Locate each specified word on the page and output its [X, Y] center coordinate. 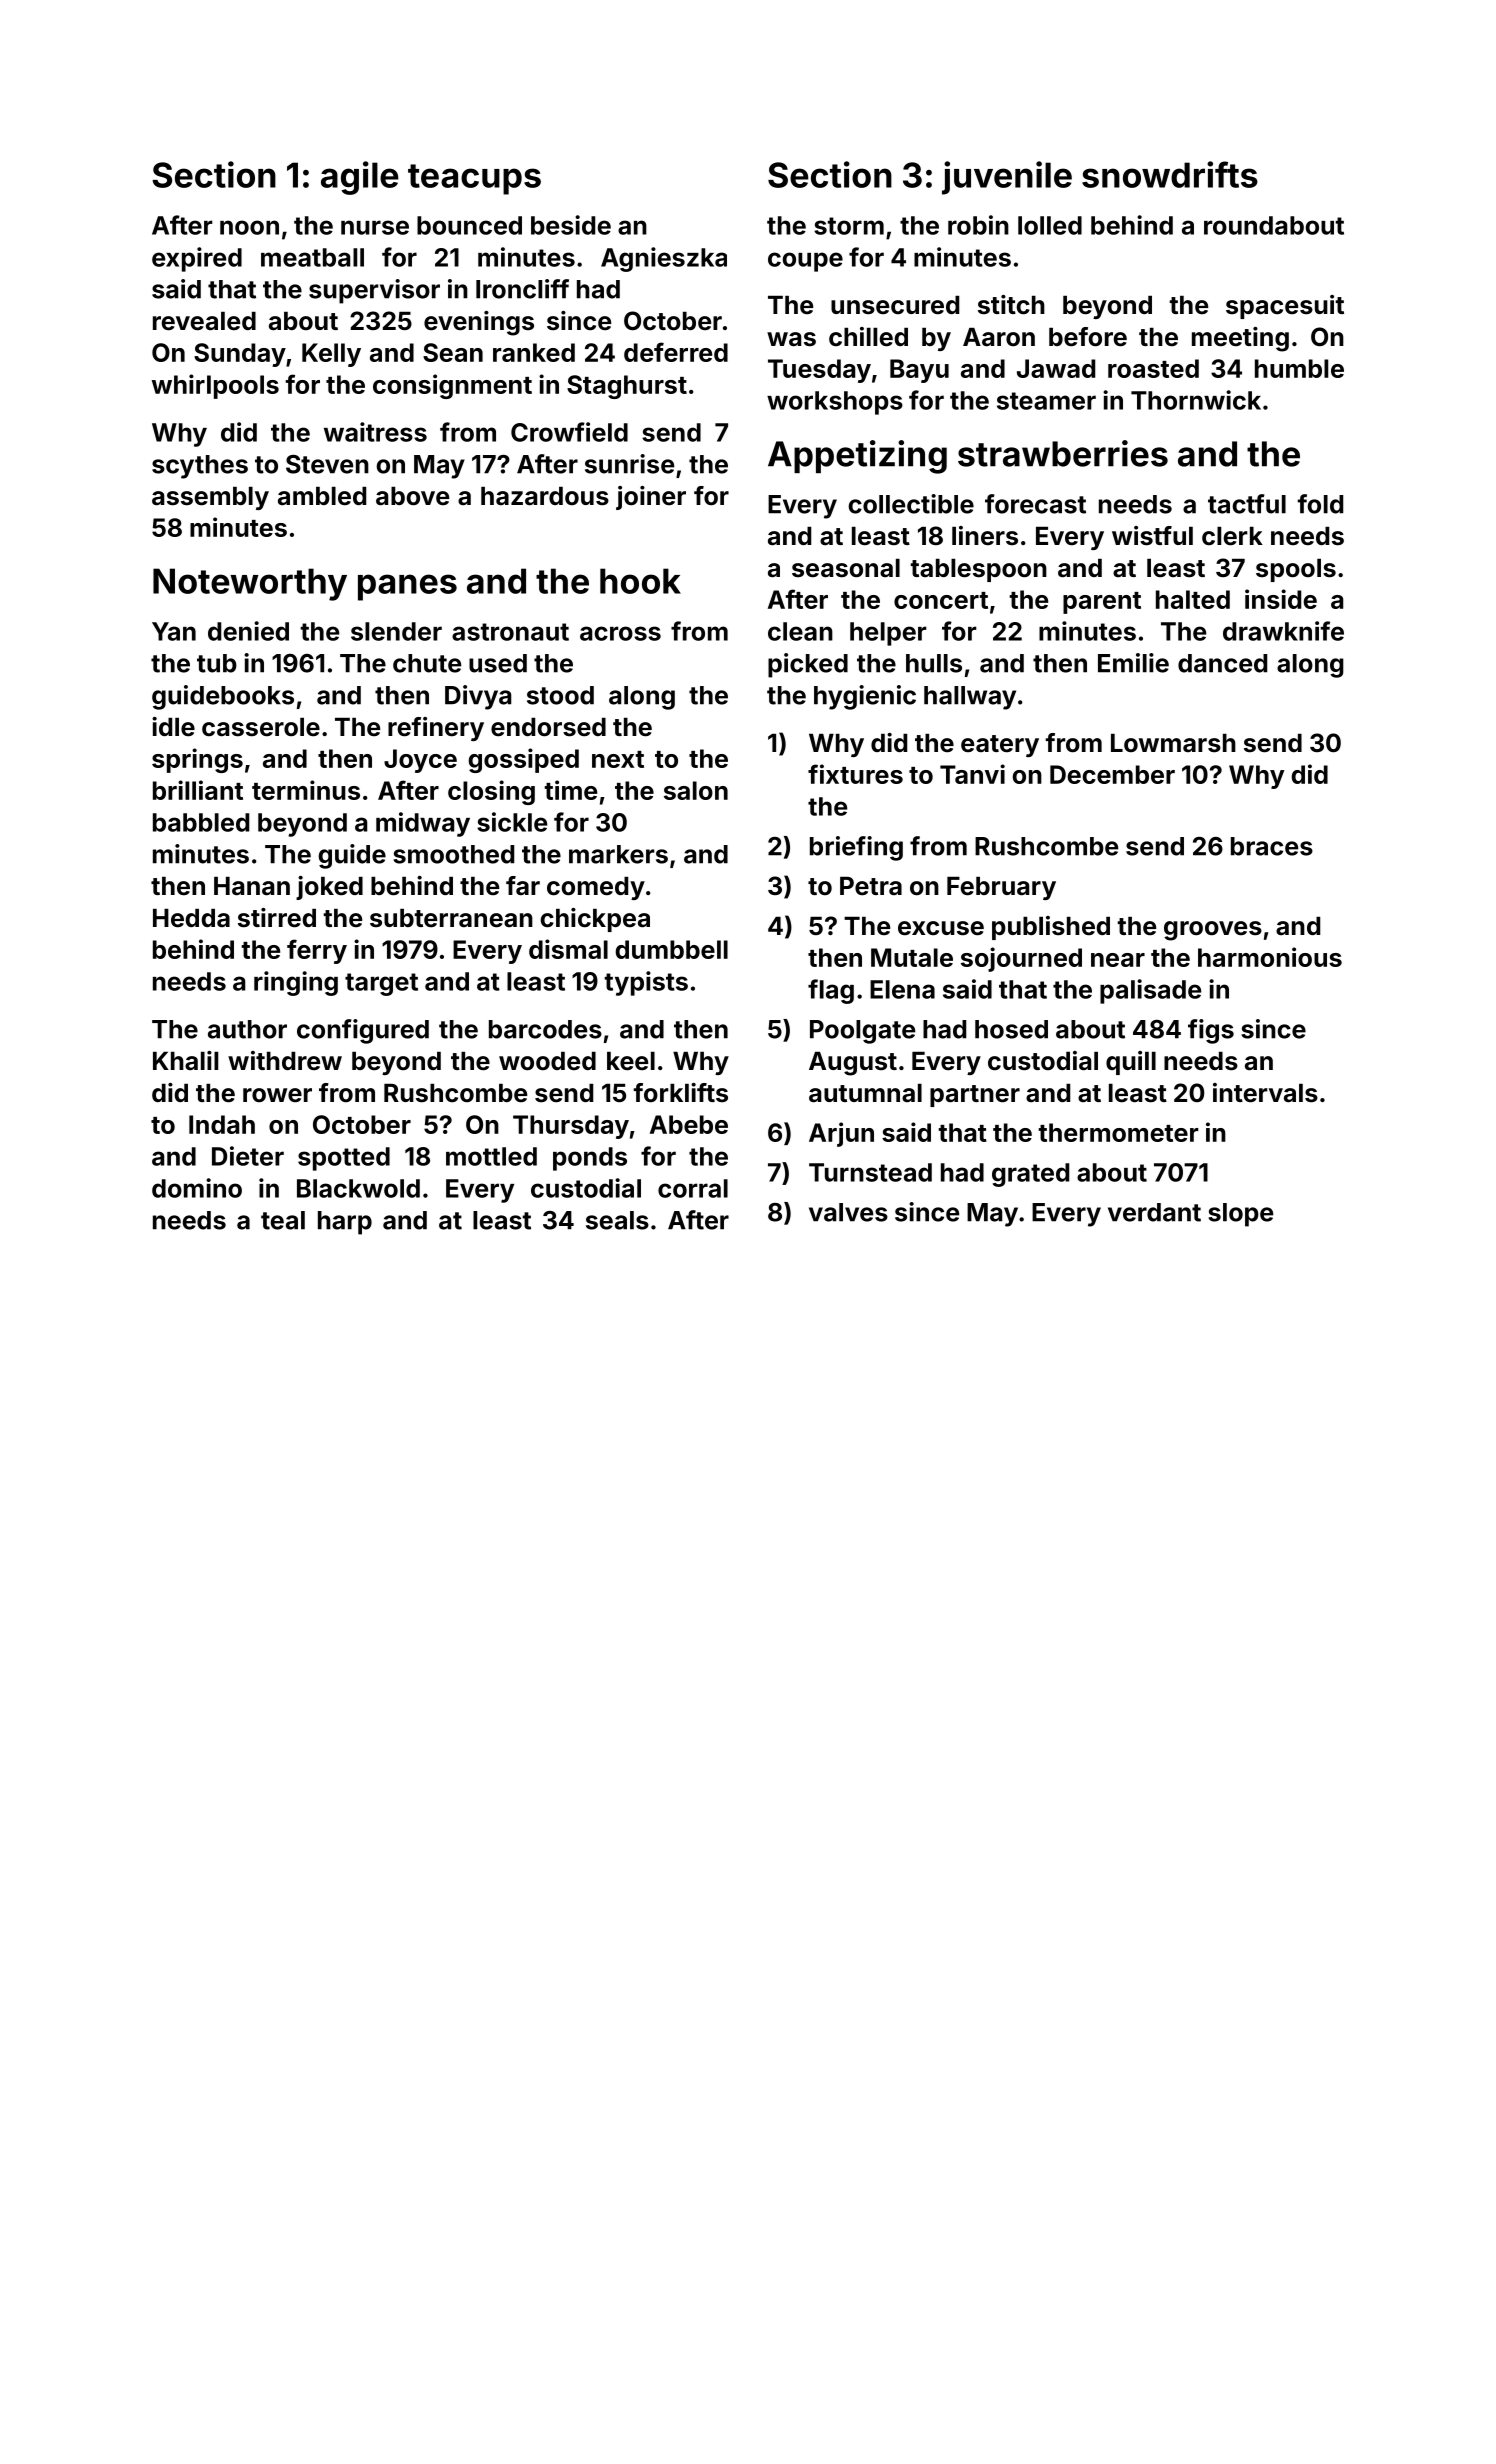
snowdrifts [1170, 174]
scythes [200, 467]
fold [1320, 504]
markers [618, 854]
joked [329, 888]
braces [1272, 846]
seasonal [846, 568]
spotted [344, 1159]
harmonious [1270, 957]
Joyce [420, 761]
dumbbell [671, 949]
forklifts [680, 1093]
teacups [474, 179]
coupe [805, 262]
